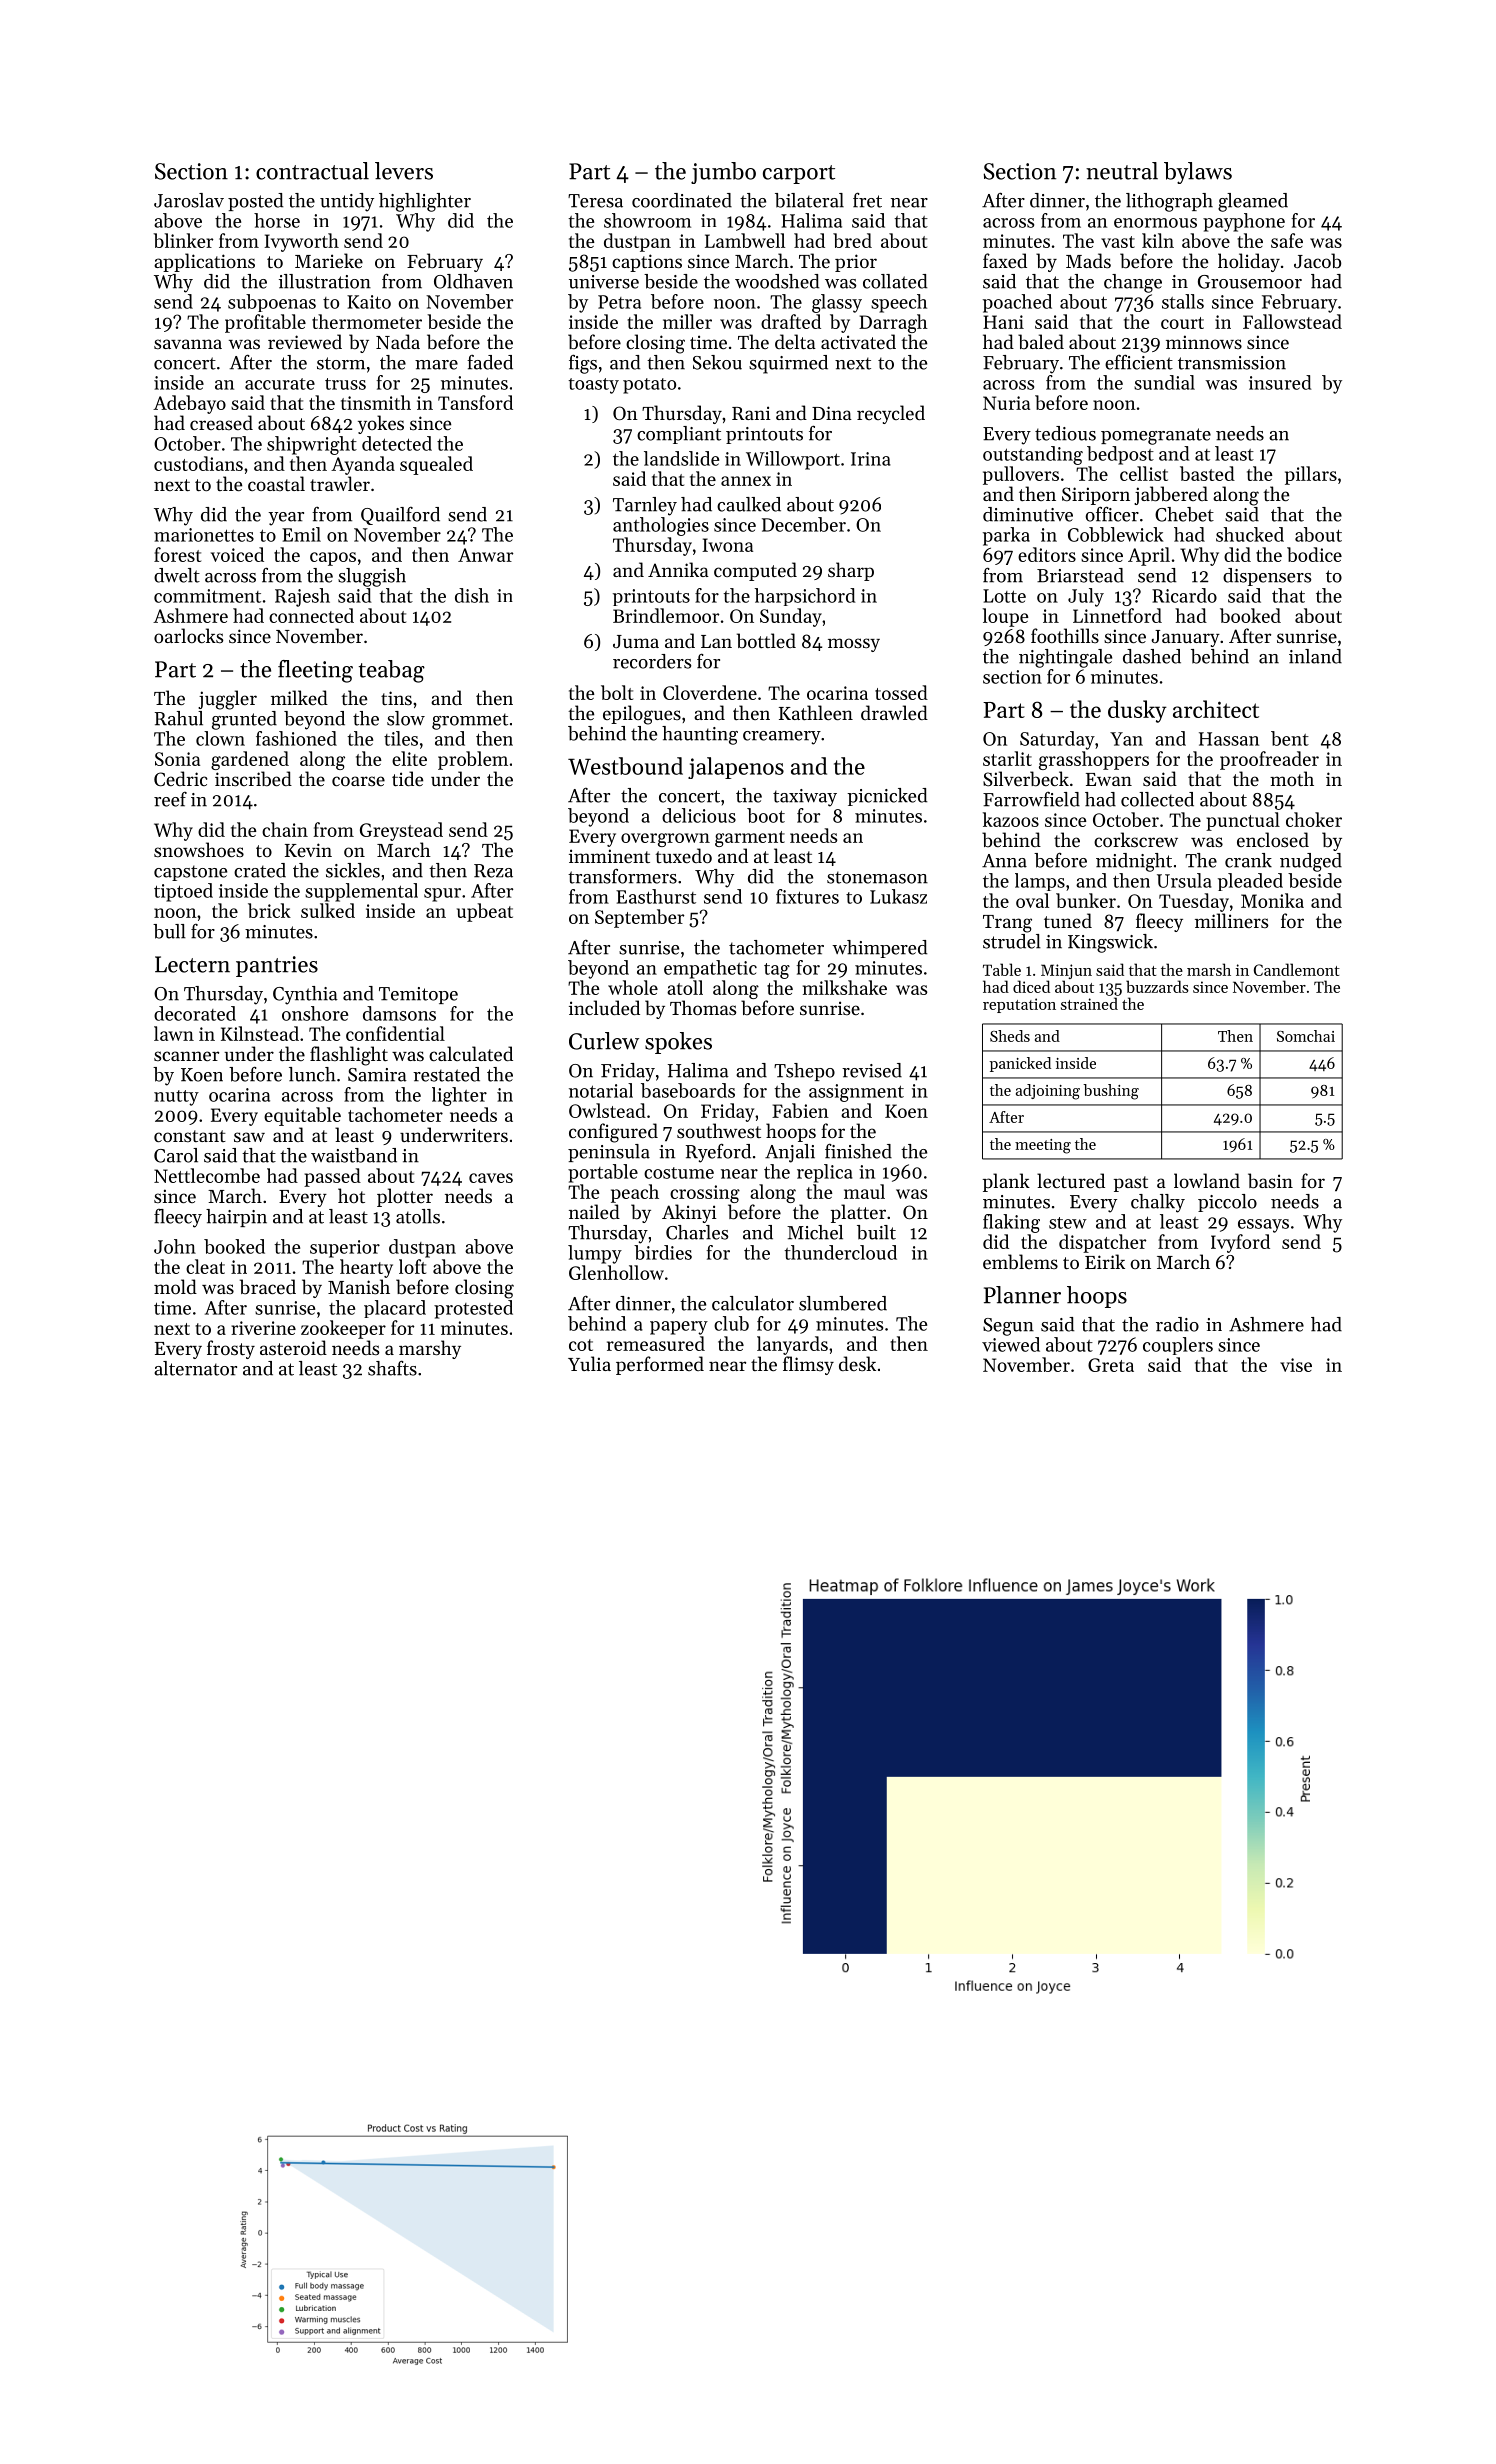 The height and width of the screenshot is (2464, 1496). What do you see at coordinates (1033, 455) in the screenshot?
I see `outstanding` at bounding box center [1033, 455].
